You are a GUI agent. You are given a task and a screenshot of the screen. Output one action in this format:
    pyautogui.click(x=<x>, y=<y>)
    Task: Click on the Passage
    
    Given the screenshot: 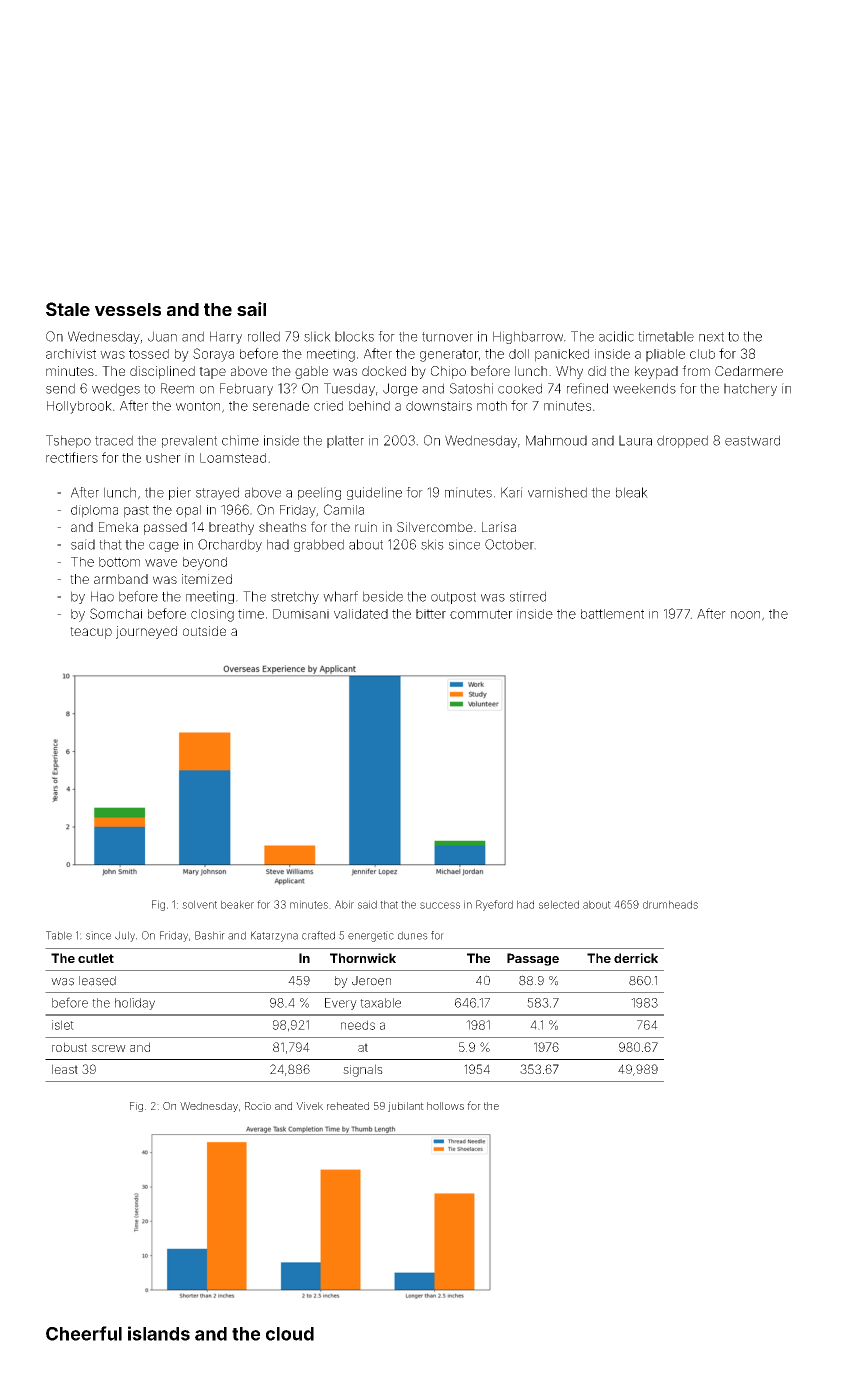 What is the action you would take?
    pyautogui.click(x=533, y=959)
